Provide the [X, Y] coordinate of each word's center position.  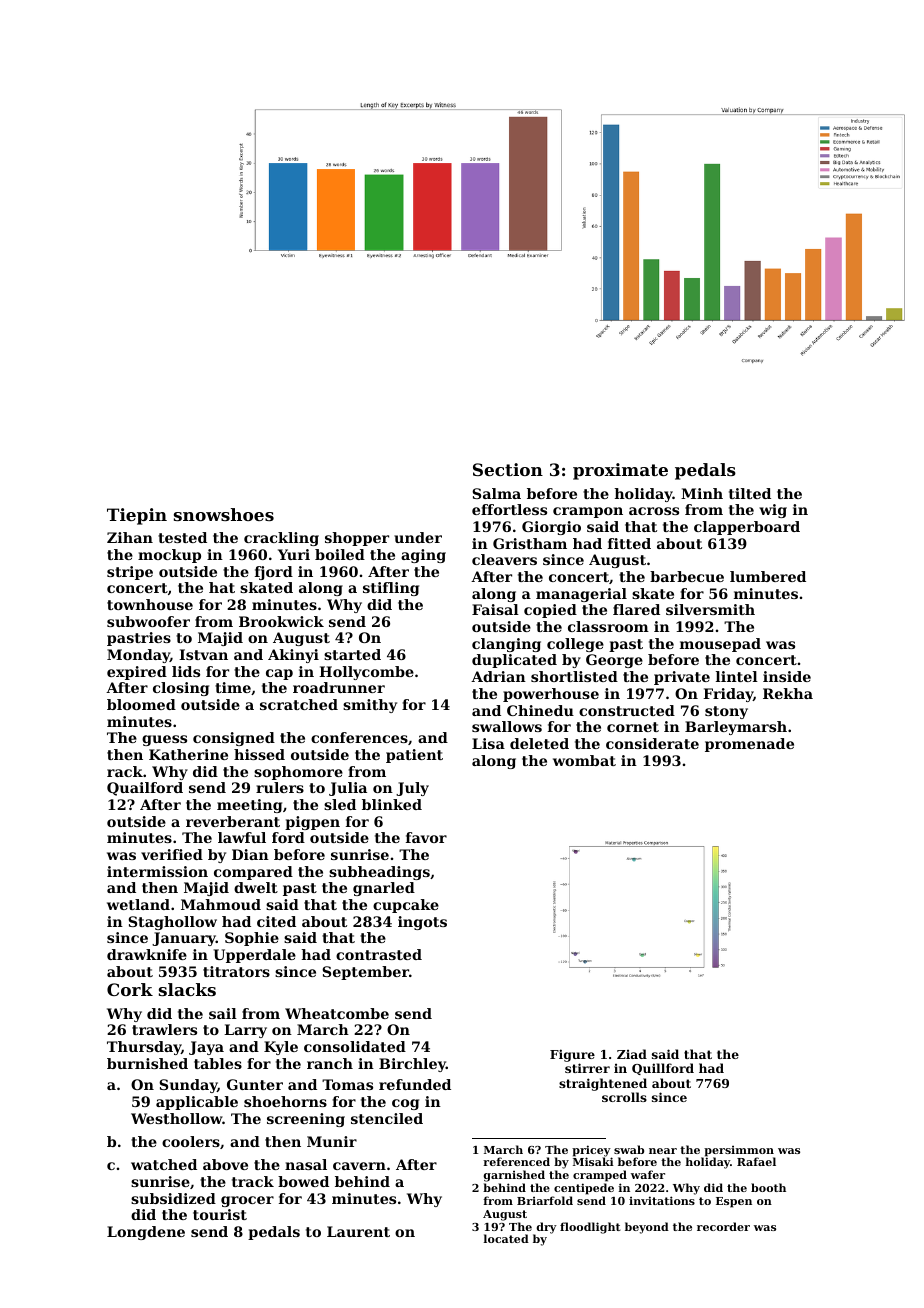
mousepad [720, 645]
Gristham [530, 543]
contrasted [379, 954]
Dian [250, 854]
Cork [130, 989]
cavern [359, 1166]
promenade [749, 745]
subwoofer [148, 621]
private [682, 678]
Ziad [632, 1054]
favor [426, 837]
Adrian [498, 676]
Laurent [358, 1231]
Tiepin [137, 516]
